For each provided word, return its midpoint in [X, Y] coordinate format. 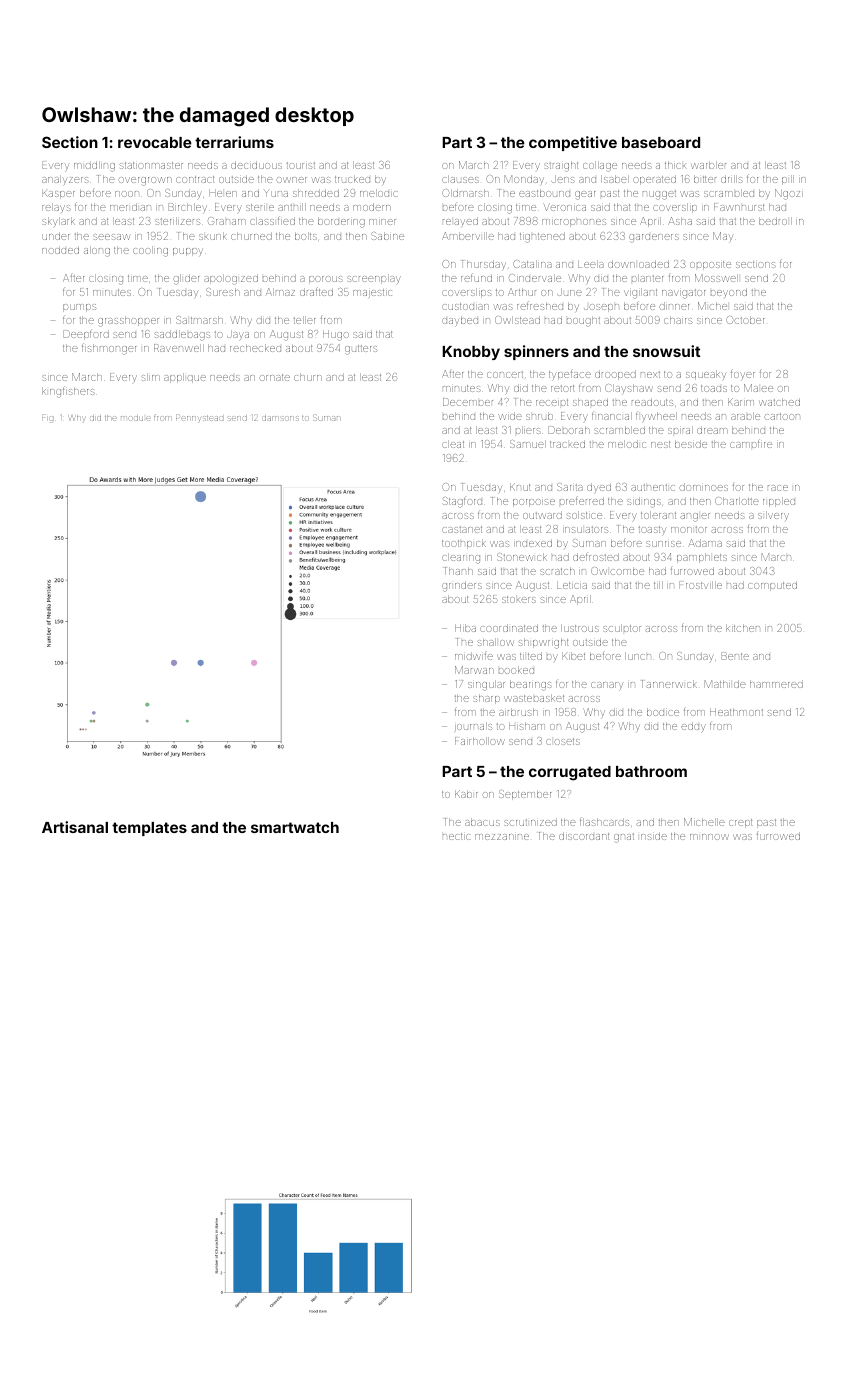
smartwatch [295, 827]
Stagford [462, 502]
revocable [155, 142]
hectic [456, 836]
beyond [729, 292]
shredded [316, 193]
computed [772, 586]
